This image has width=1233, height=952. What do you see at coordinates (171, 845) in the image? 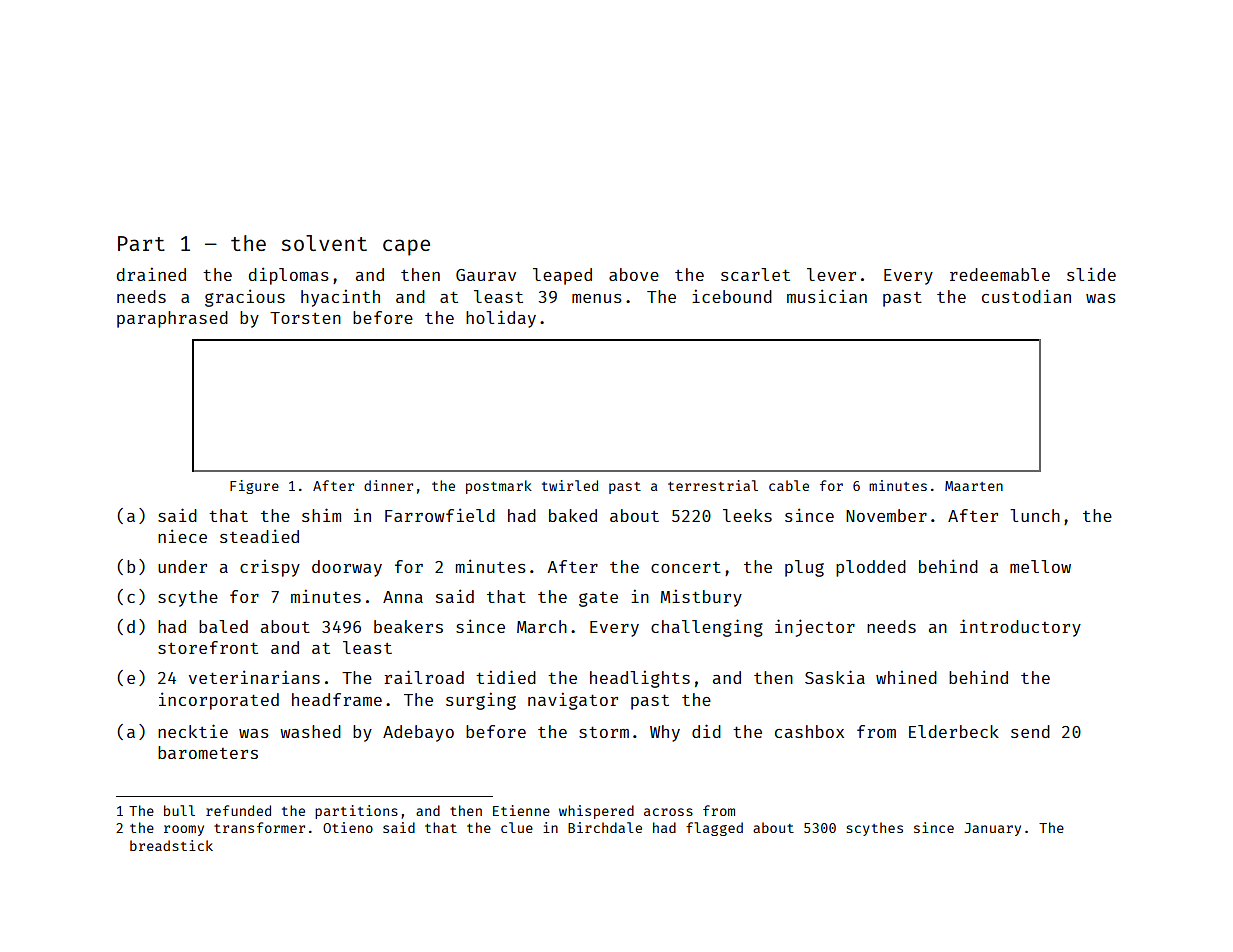
I see `breadstick` at bounding box center [171, 845].
